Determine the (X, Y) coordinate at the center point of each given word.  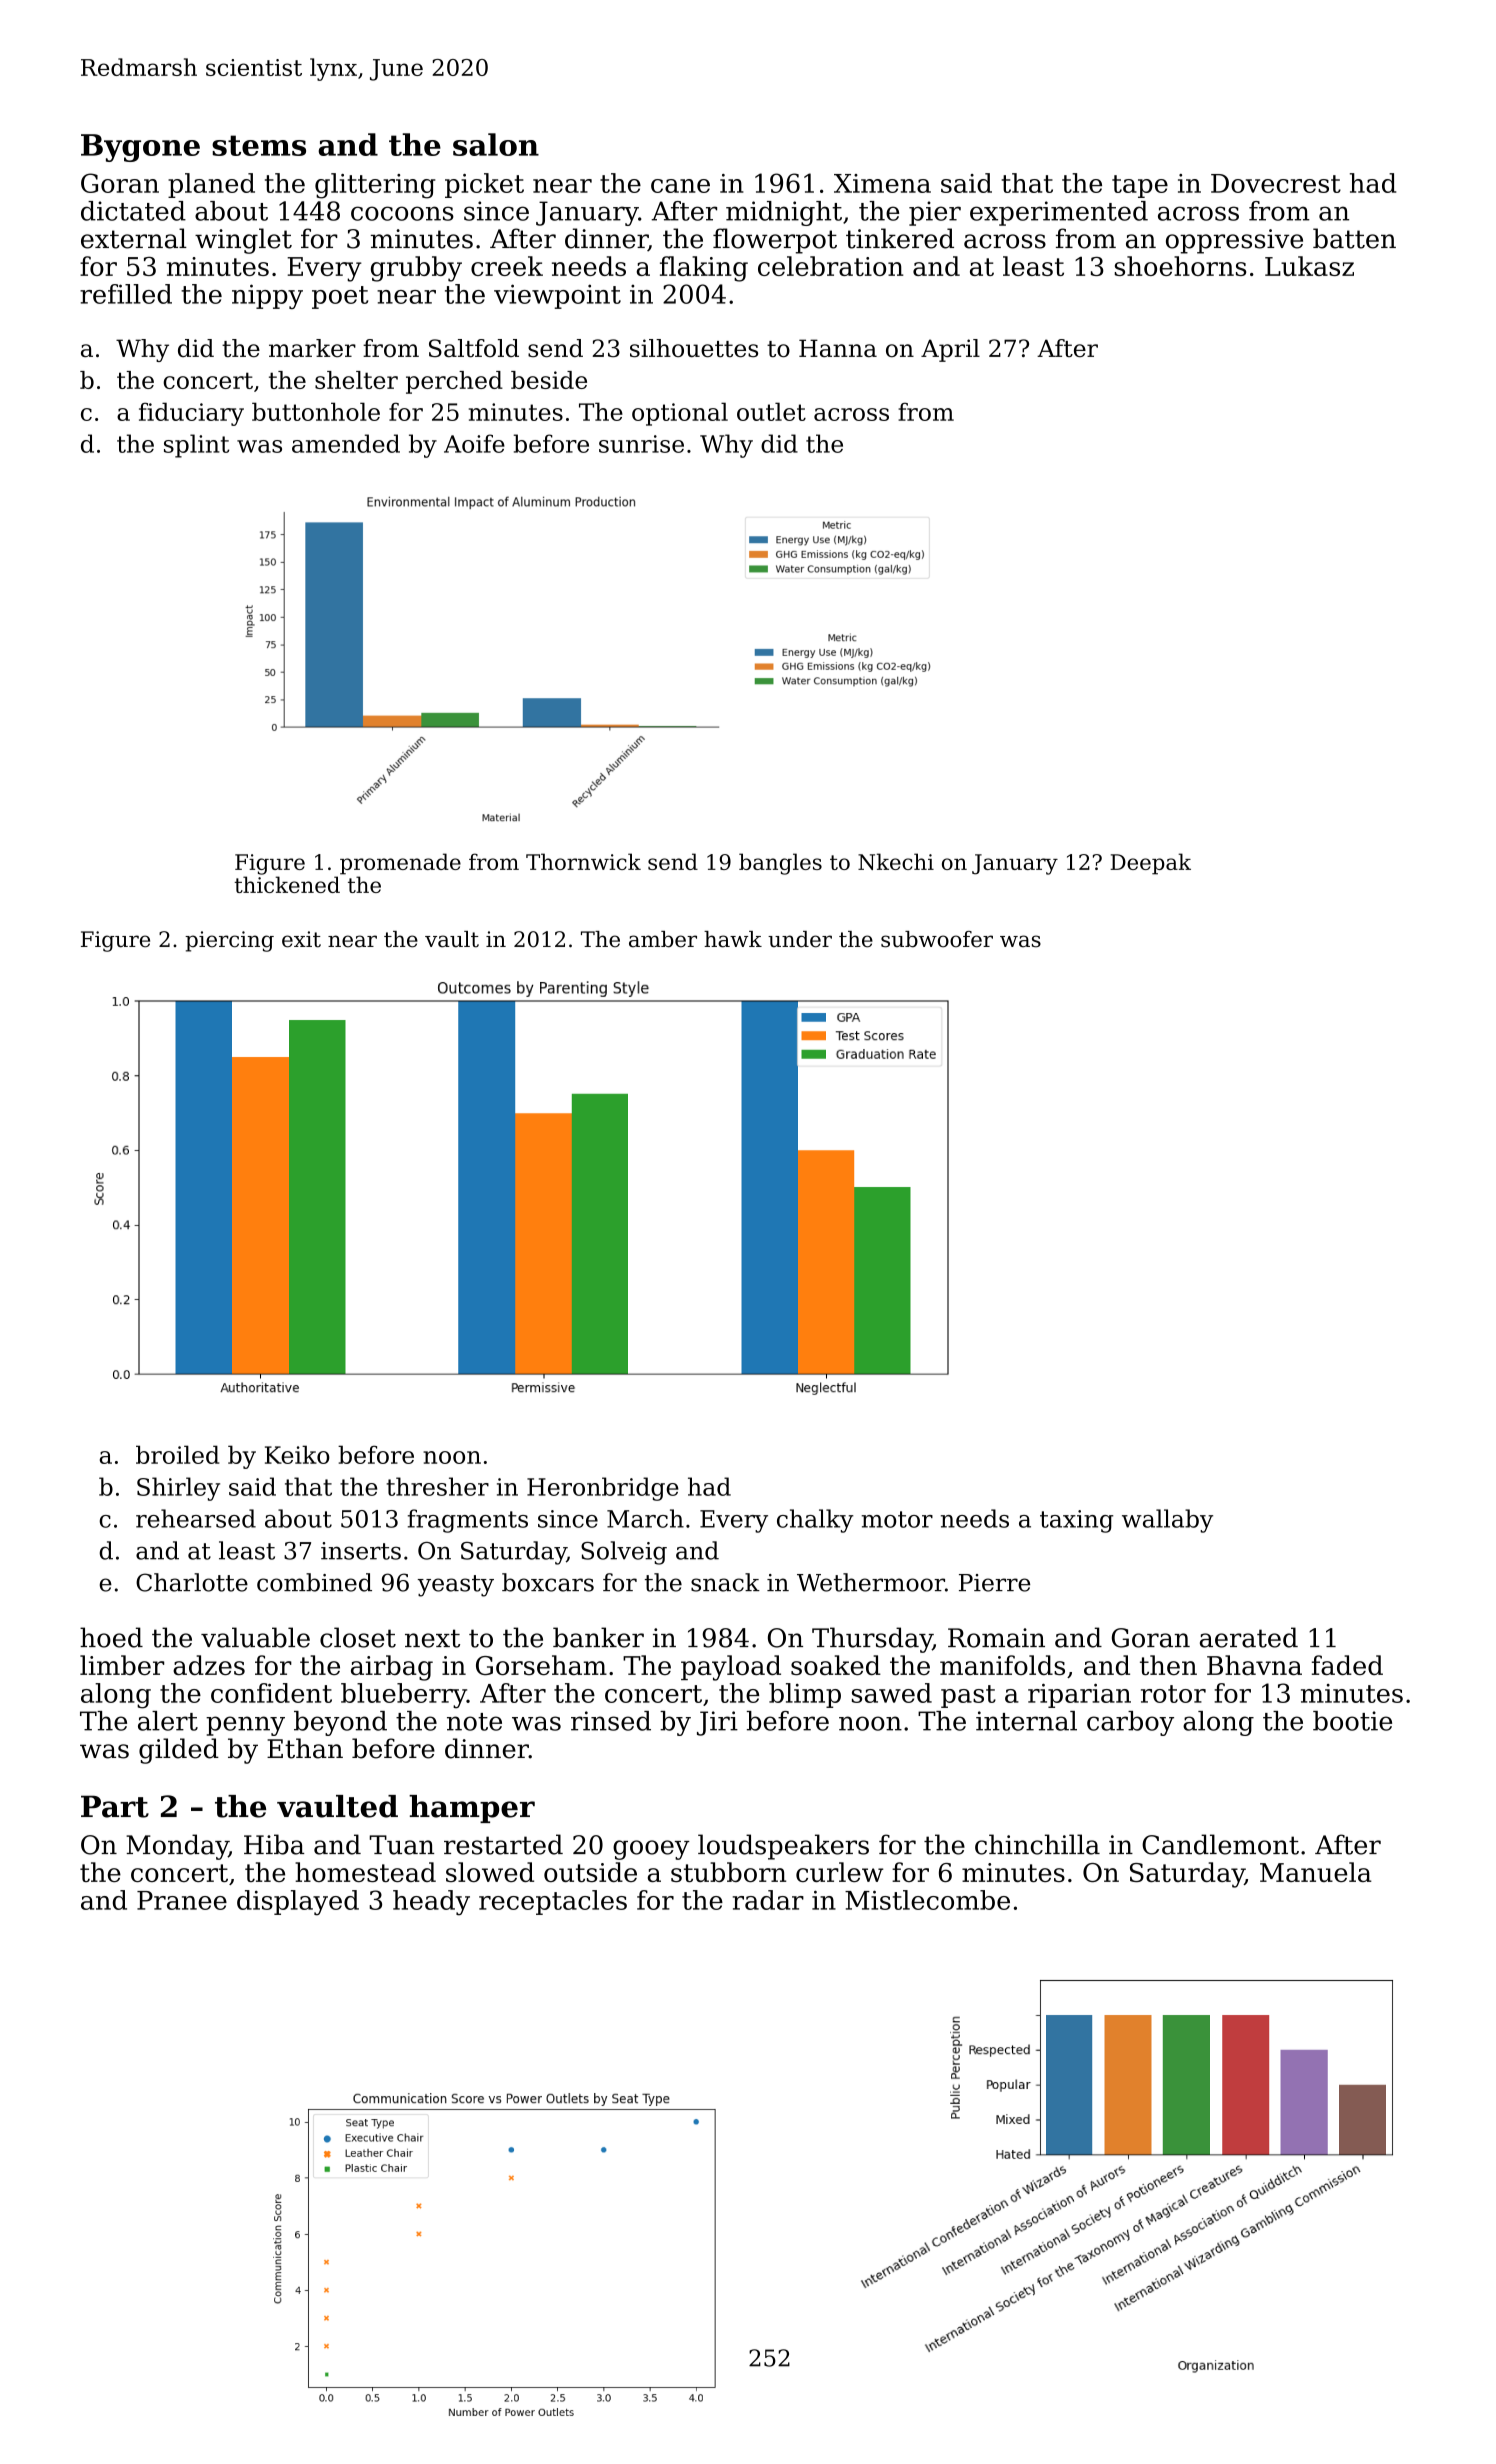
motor (897, 1519)
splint (196, 446)
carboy (1130, 1723)
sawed (892, 1693)
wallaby (1167, 1521)
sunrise (641, 444)
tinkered (900, 238)
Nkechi (896, 861)
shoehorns (1180, 266)
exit (301, 939)
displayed (298, 1903)
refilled (126, 294)
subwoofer (937, 939)
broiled (178, 1454)
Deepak (1150, 864)
